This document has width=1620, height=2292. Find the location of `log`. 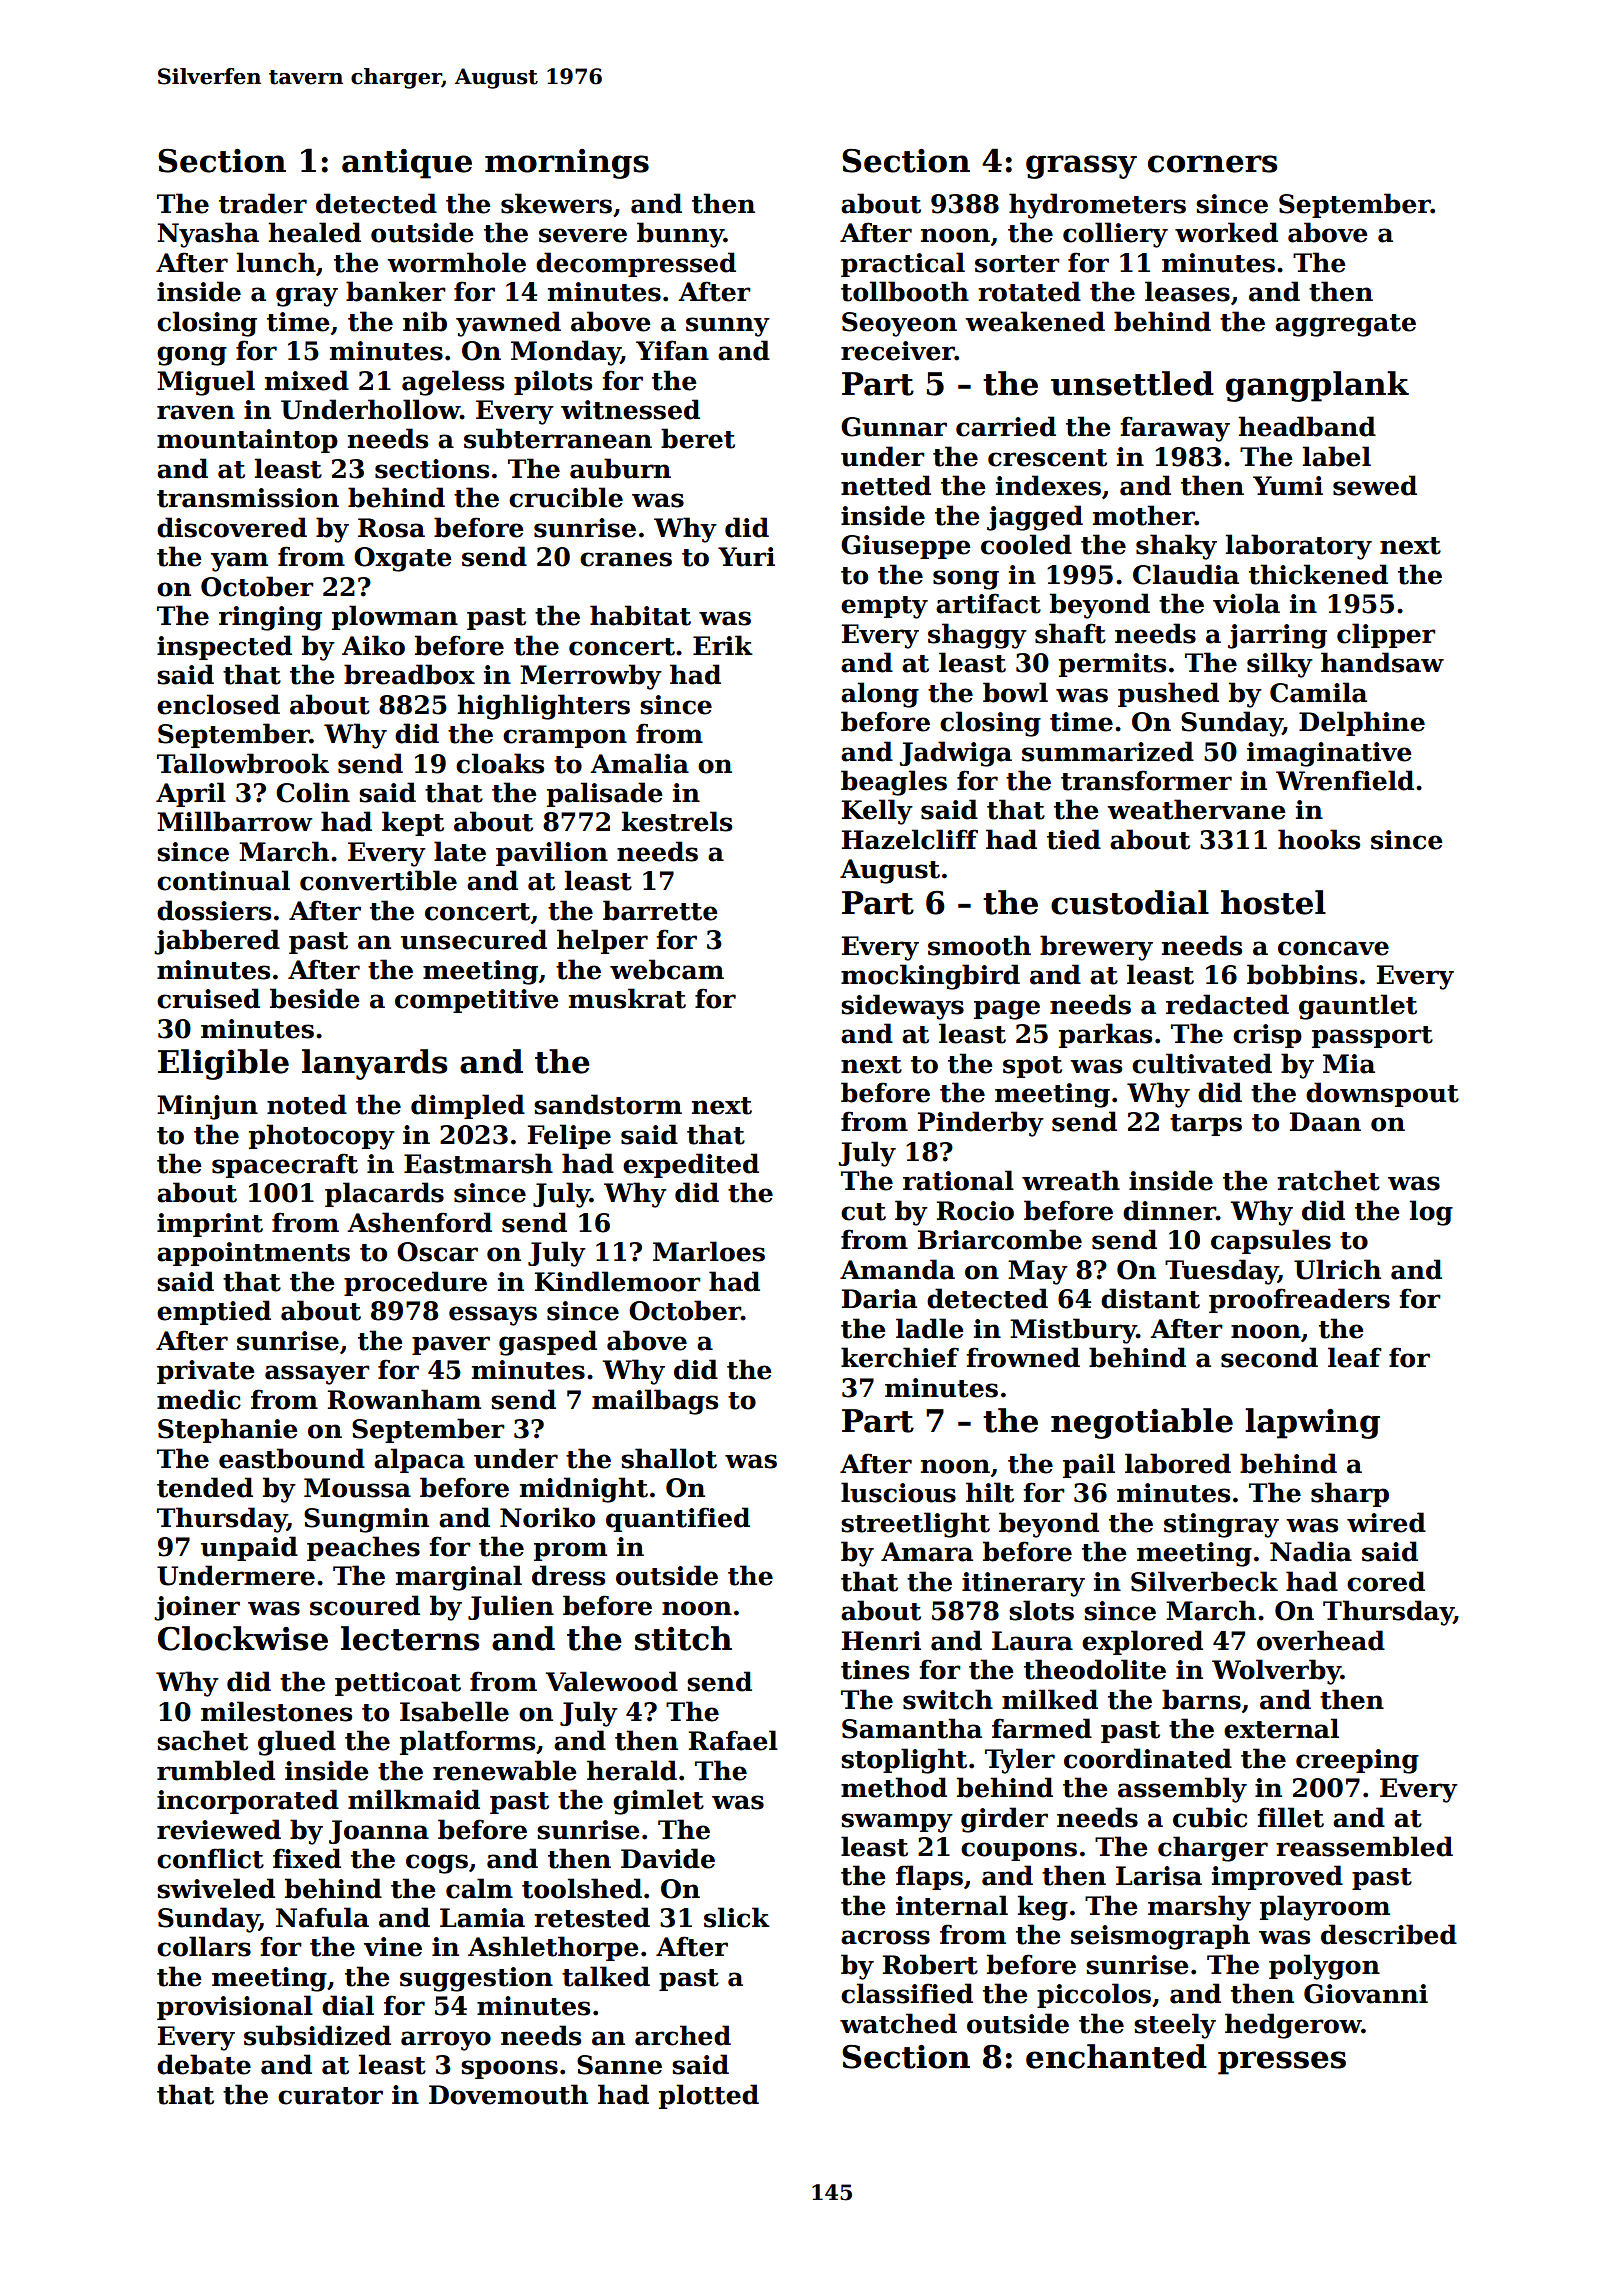

log is located at coordinates (1431, 1213).
